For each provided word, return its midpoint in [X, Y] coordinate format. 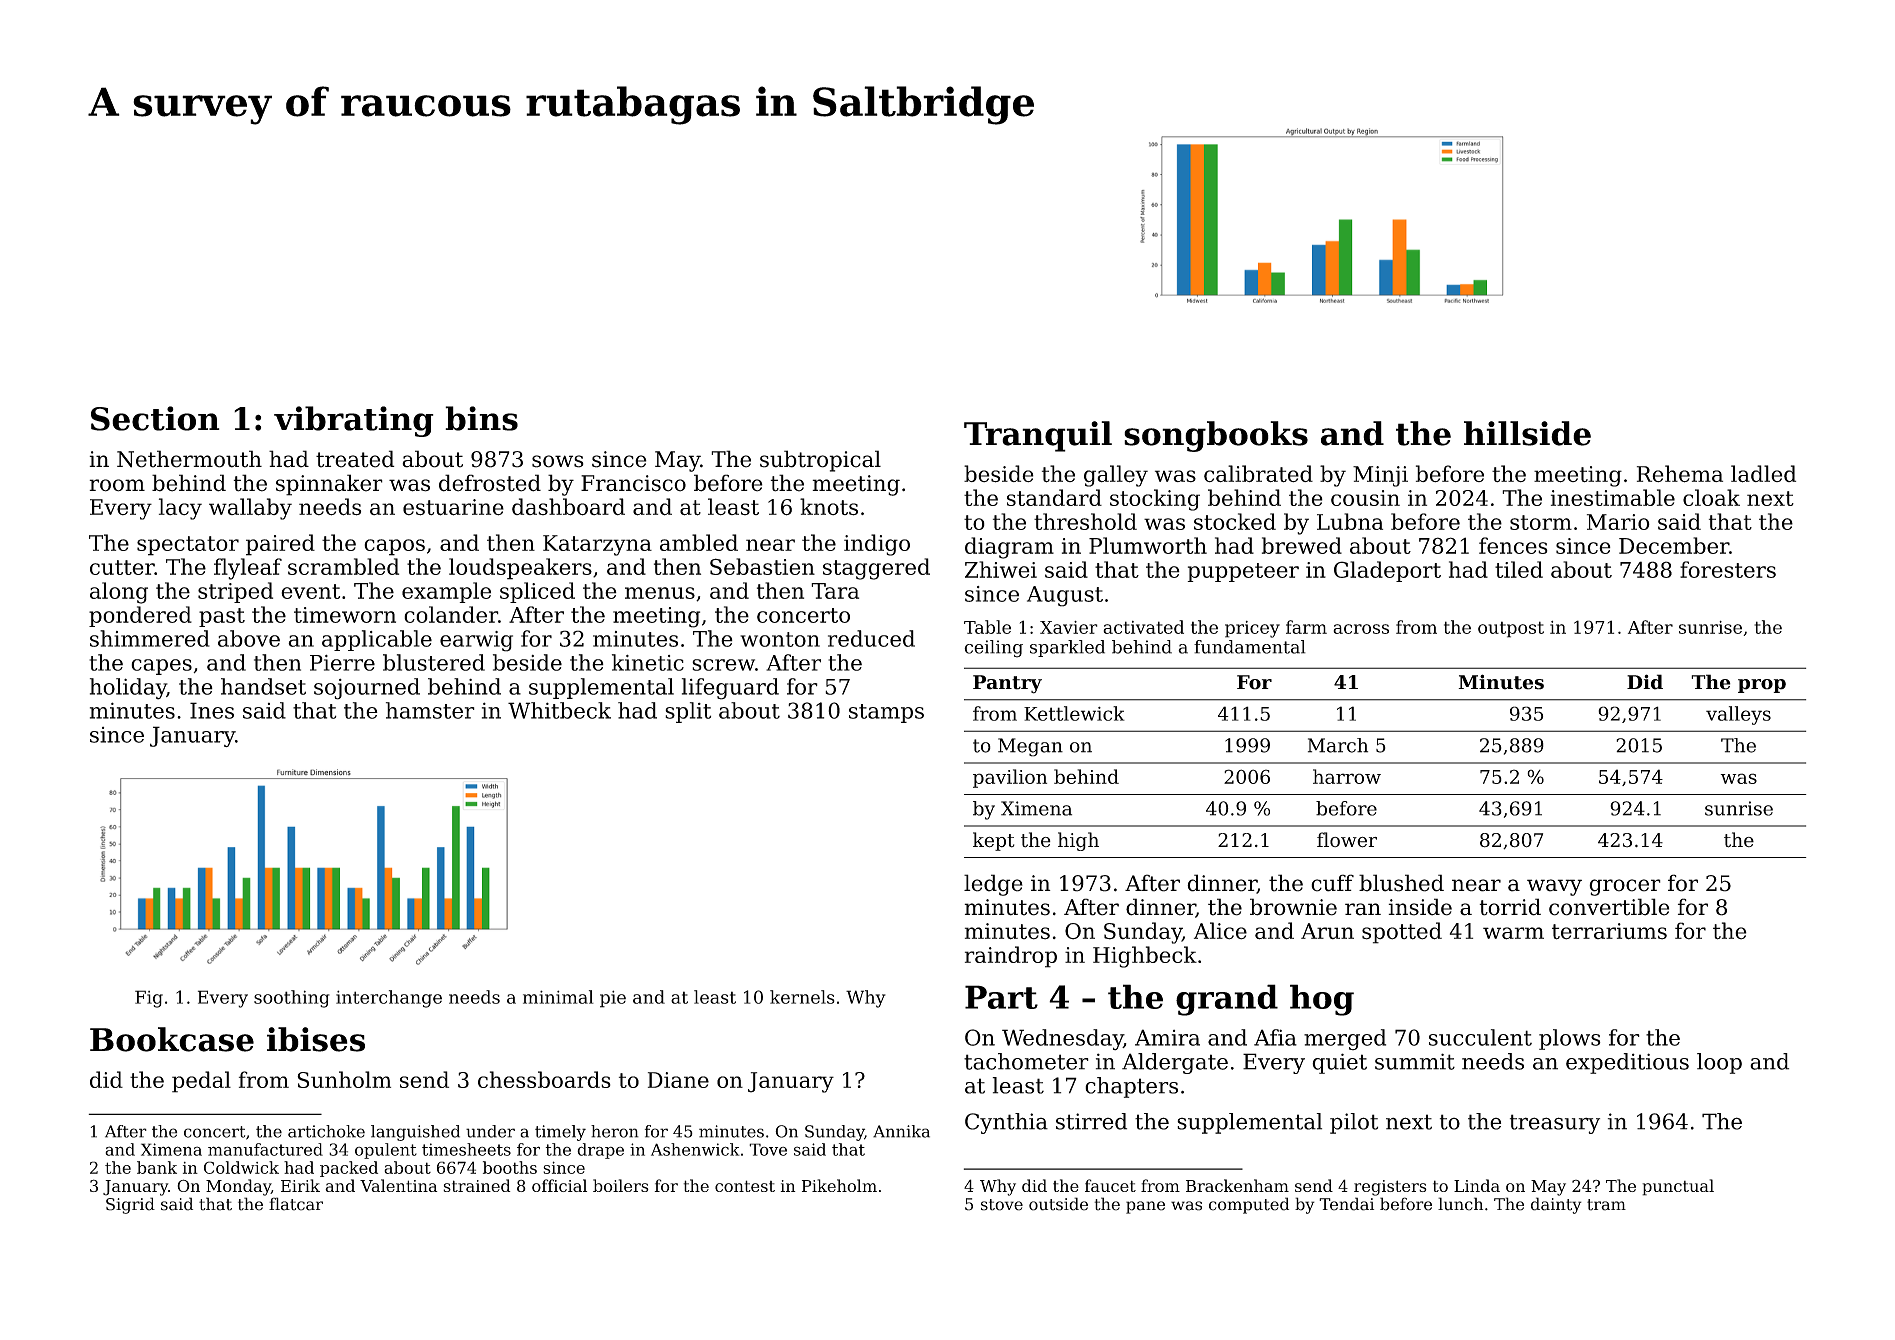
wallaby [250, 509]
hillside [1527, 433]
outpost [1511, 629]
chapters [1131, 1087]
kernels [802, 997]
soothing [292, 999]
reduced [871, 638]
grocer [1625, 887]
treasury [1555, 1124]
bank [157, 1167]
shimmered [150, 638]
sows [558, 461]
